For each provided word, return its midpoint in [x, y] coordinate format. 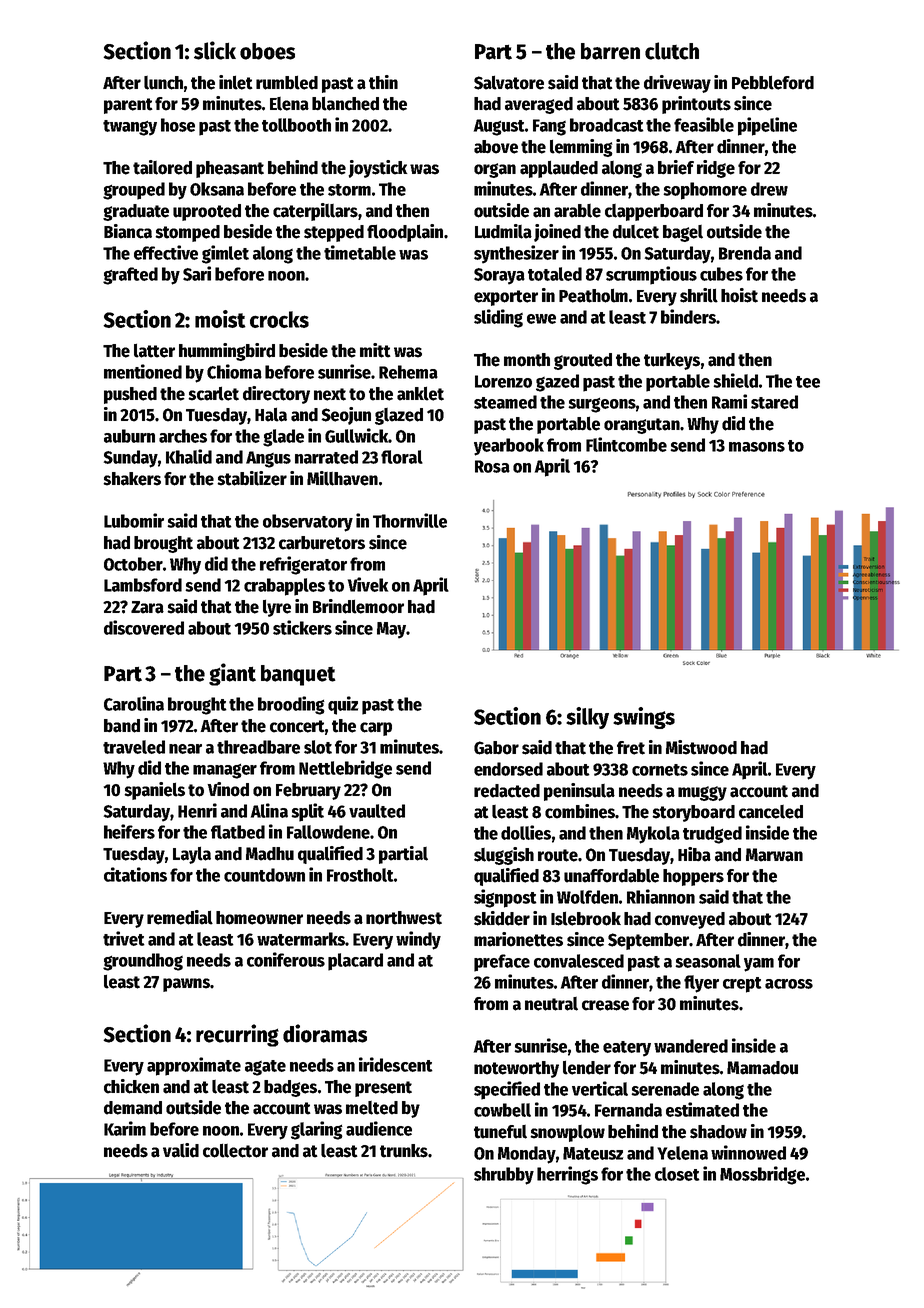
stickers [302, 627]
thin [383, 82]
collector [235, 1150]
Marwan [774, 855]
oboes [267, 51]
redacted [507, 791]
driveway [677, 84]
